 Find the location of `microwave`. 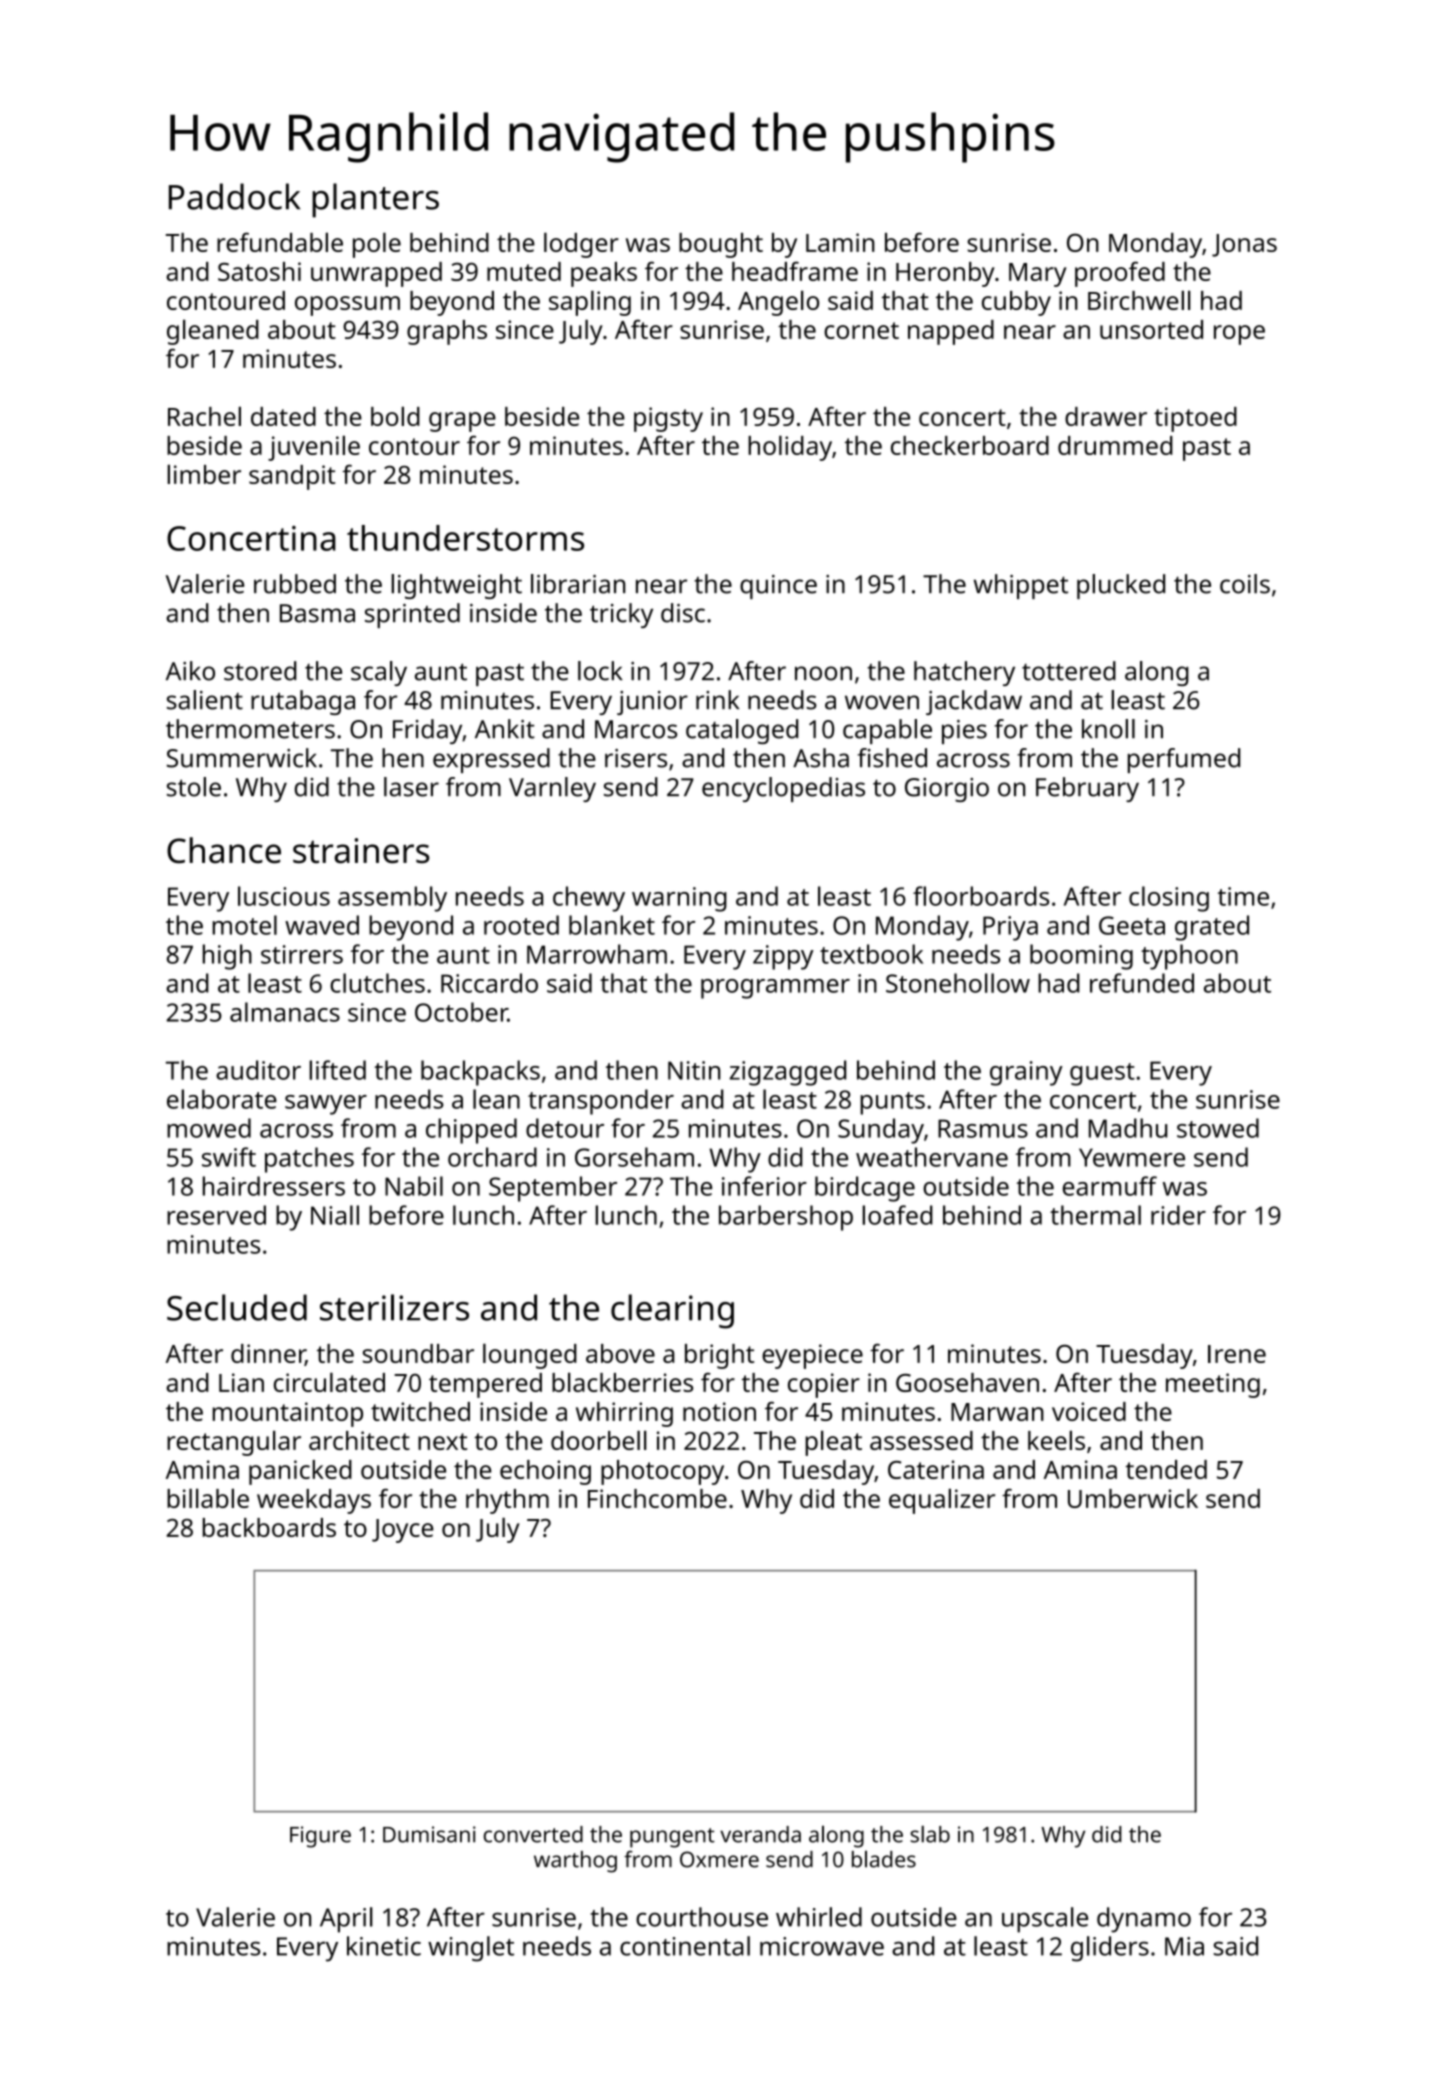

microwave is located at coordinates (822, 1946).
